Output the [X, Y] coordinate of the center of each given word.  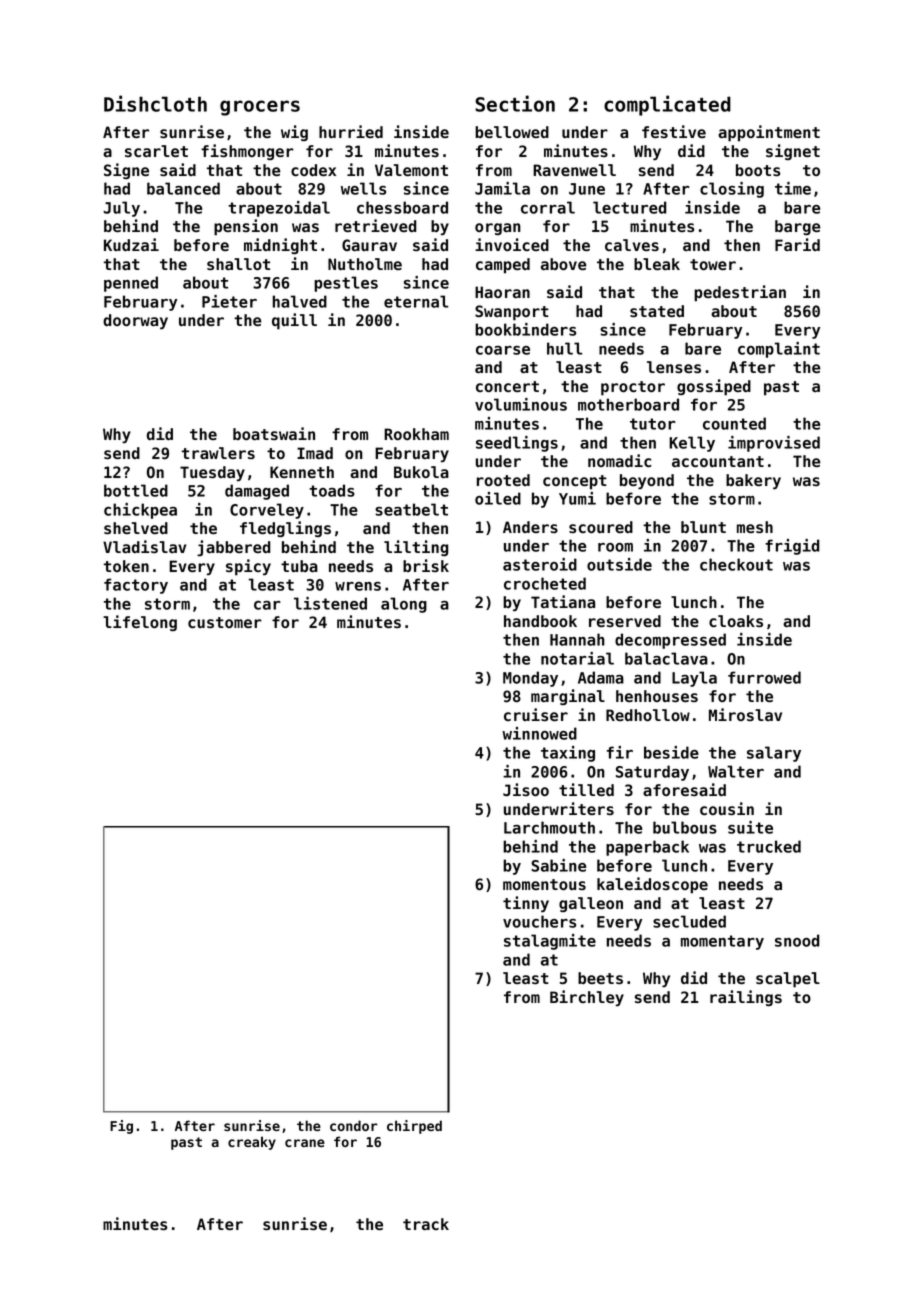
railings [746, 998]
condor [354, 1125]
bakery [753, 481]
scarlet [156, 151]
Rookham [416, 434]
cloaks [736, 621]
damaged [257, 492]
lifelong [140, 623]
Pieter [229, 301]
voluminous [521, 404]
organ [498, 229]
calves [632, 245]
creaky [252, 1143]
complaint [779, 350]
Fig [121, 1127]
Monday [530, 679]
